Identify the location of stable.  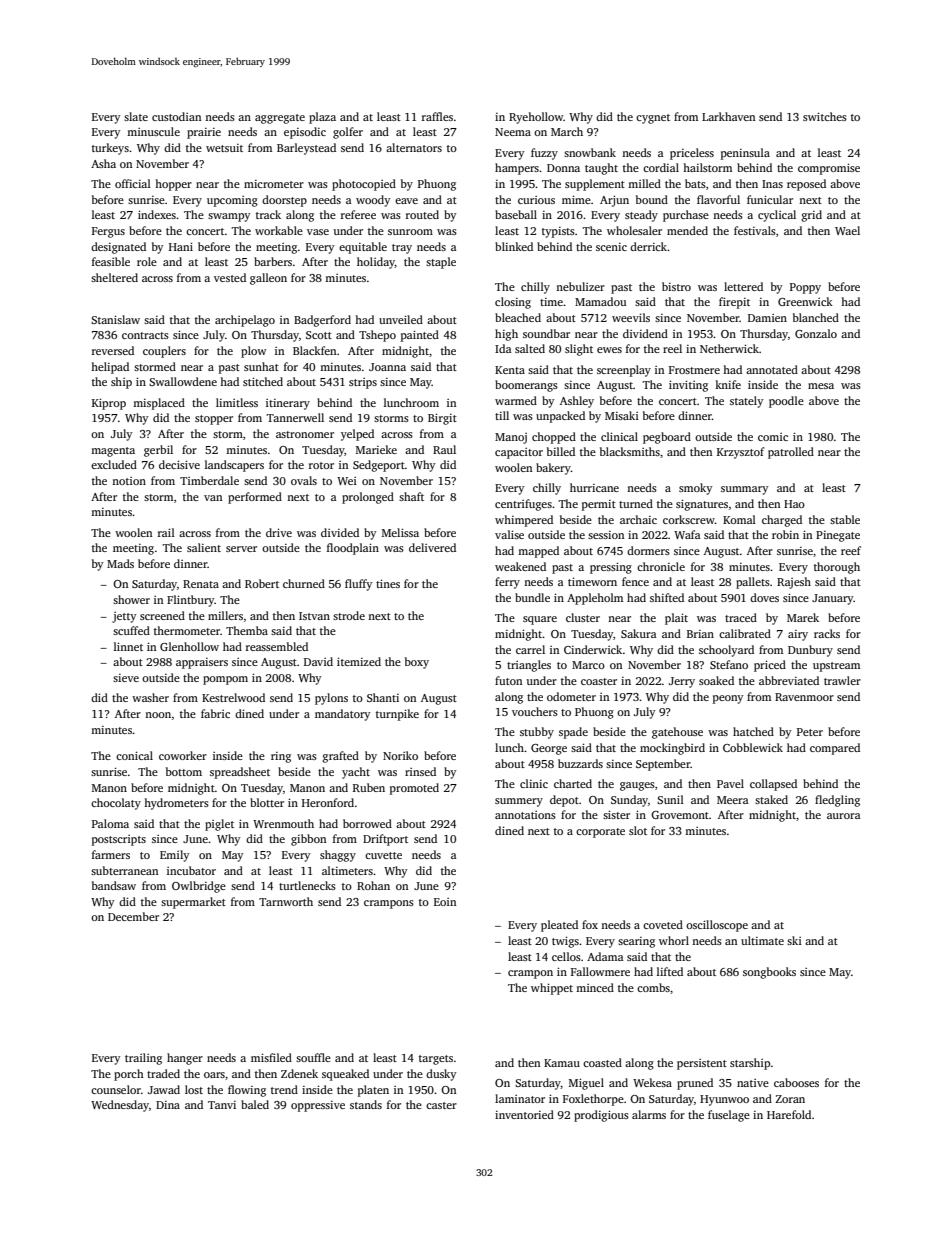
(845, 519).
